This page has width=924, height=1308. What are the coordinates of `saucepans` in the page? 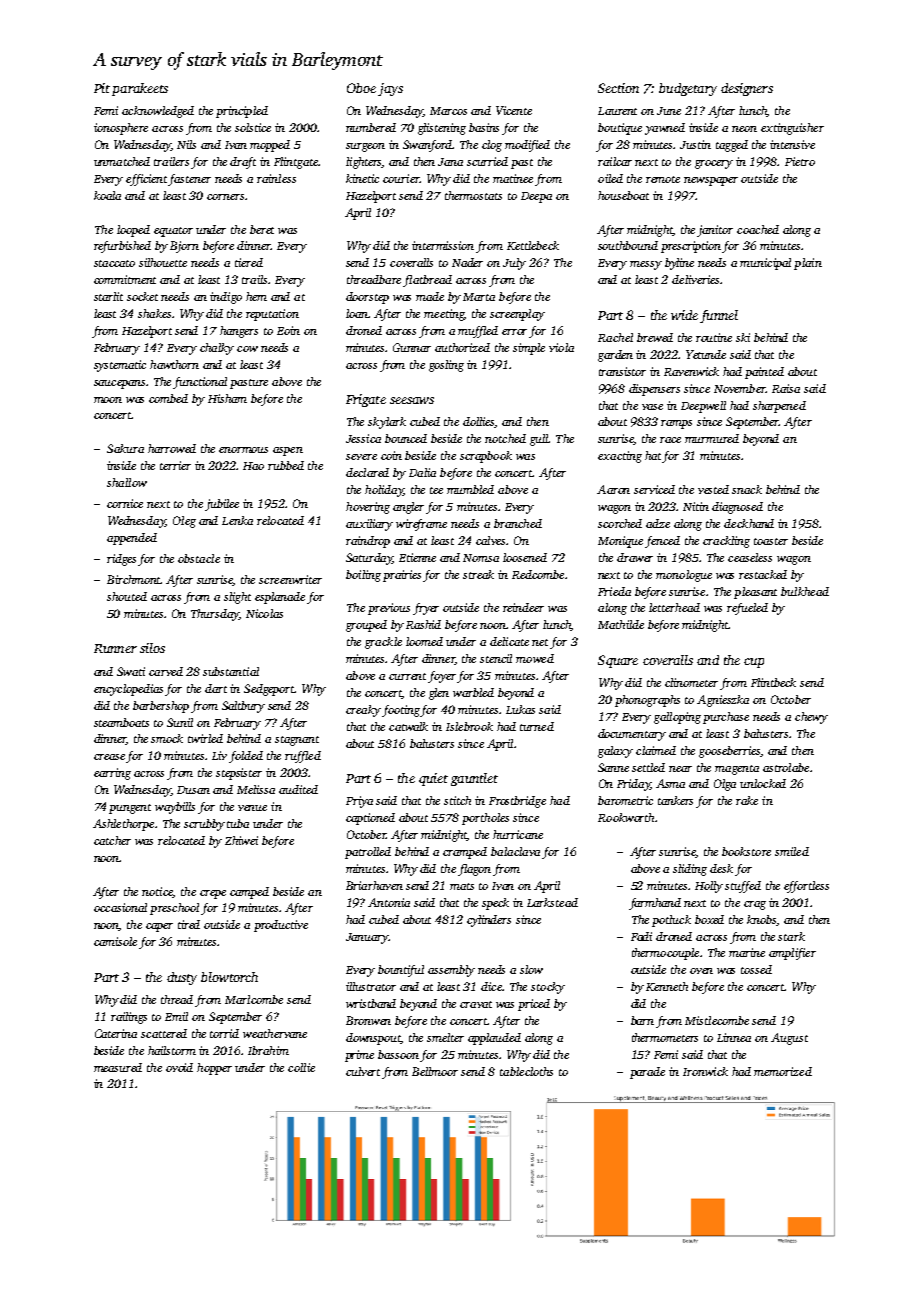 It's located at (119, 384).
